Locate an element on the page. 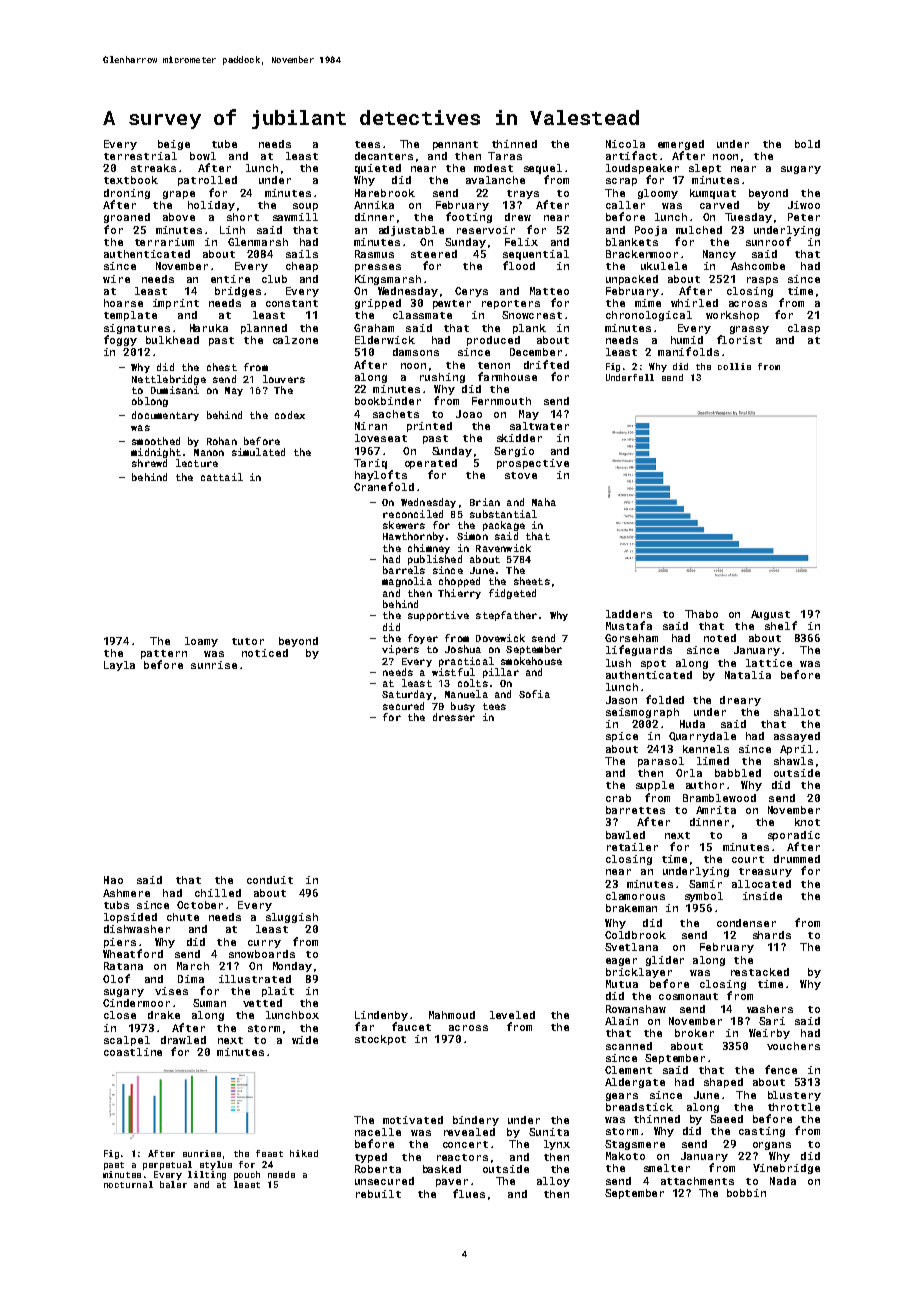  symbol is located at coordinates (704, 897).
